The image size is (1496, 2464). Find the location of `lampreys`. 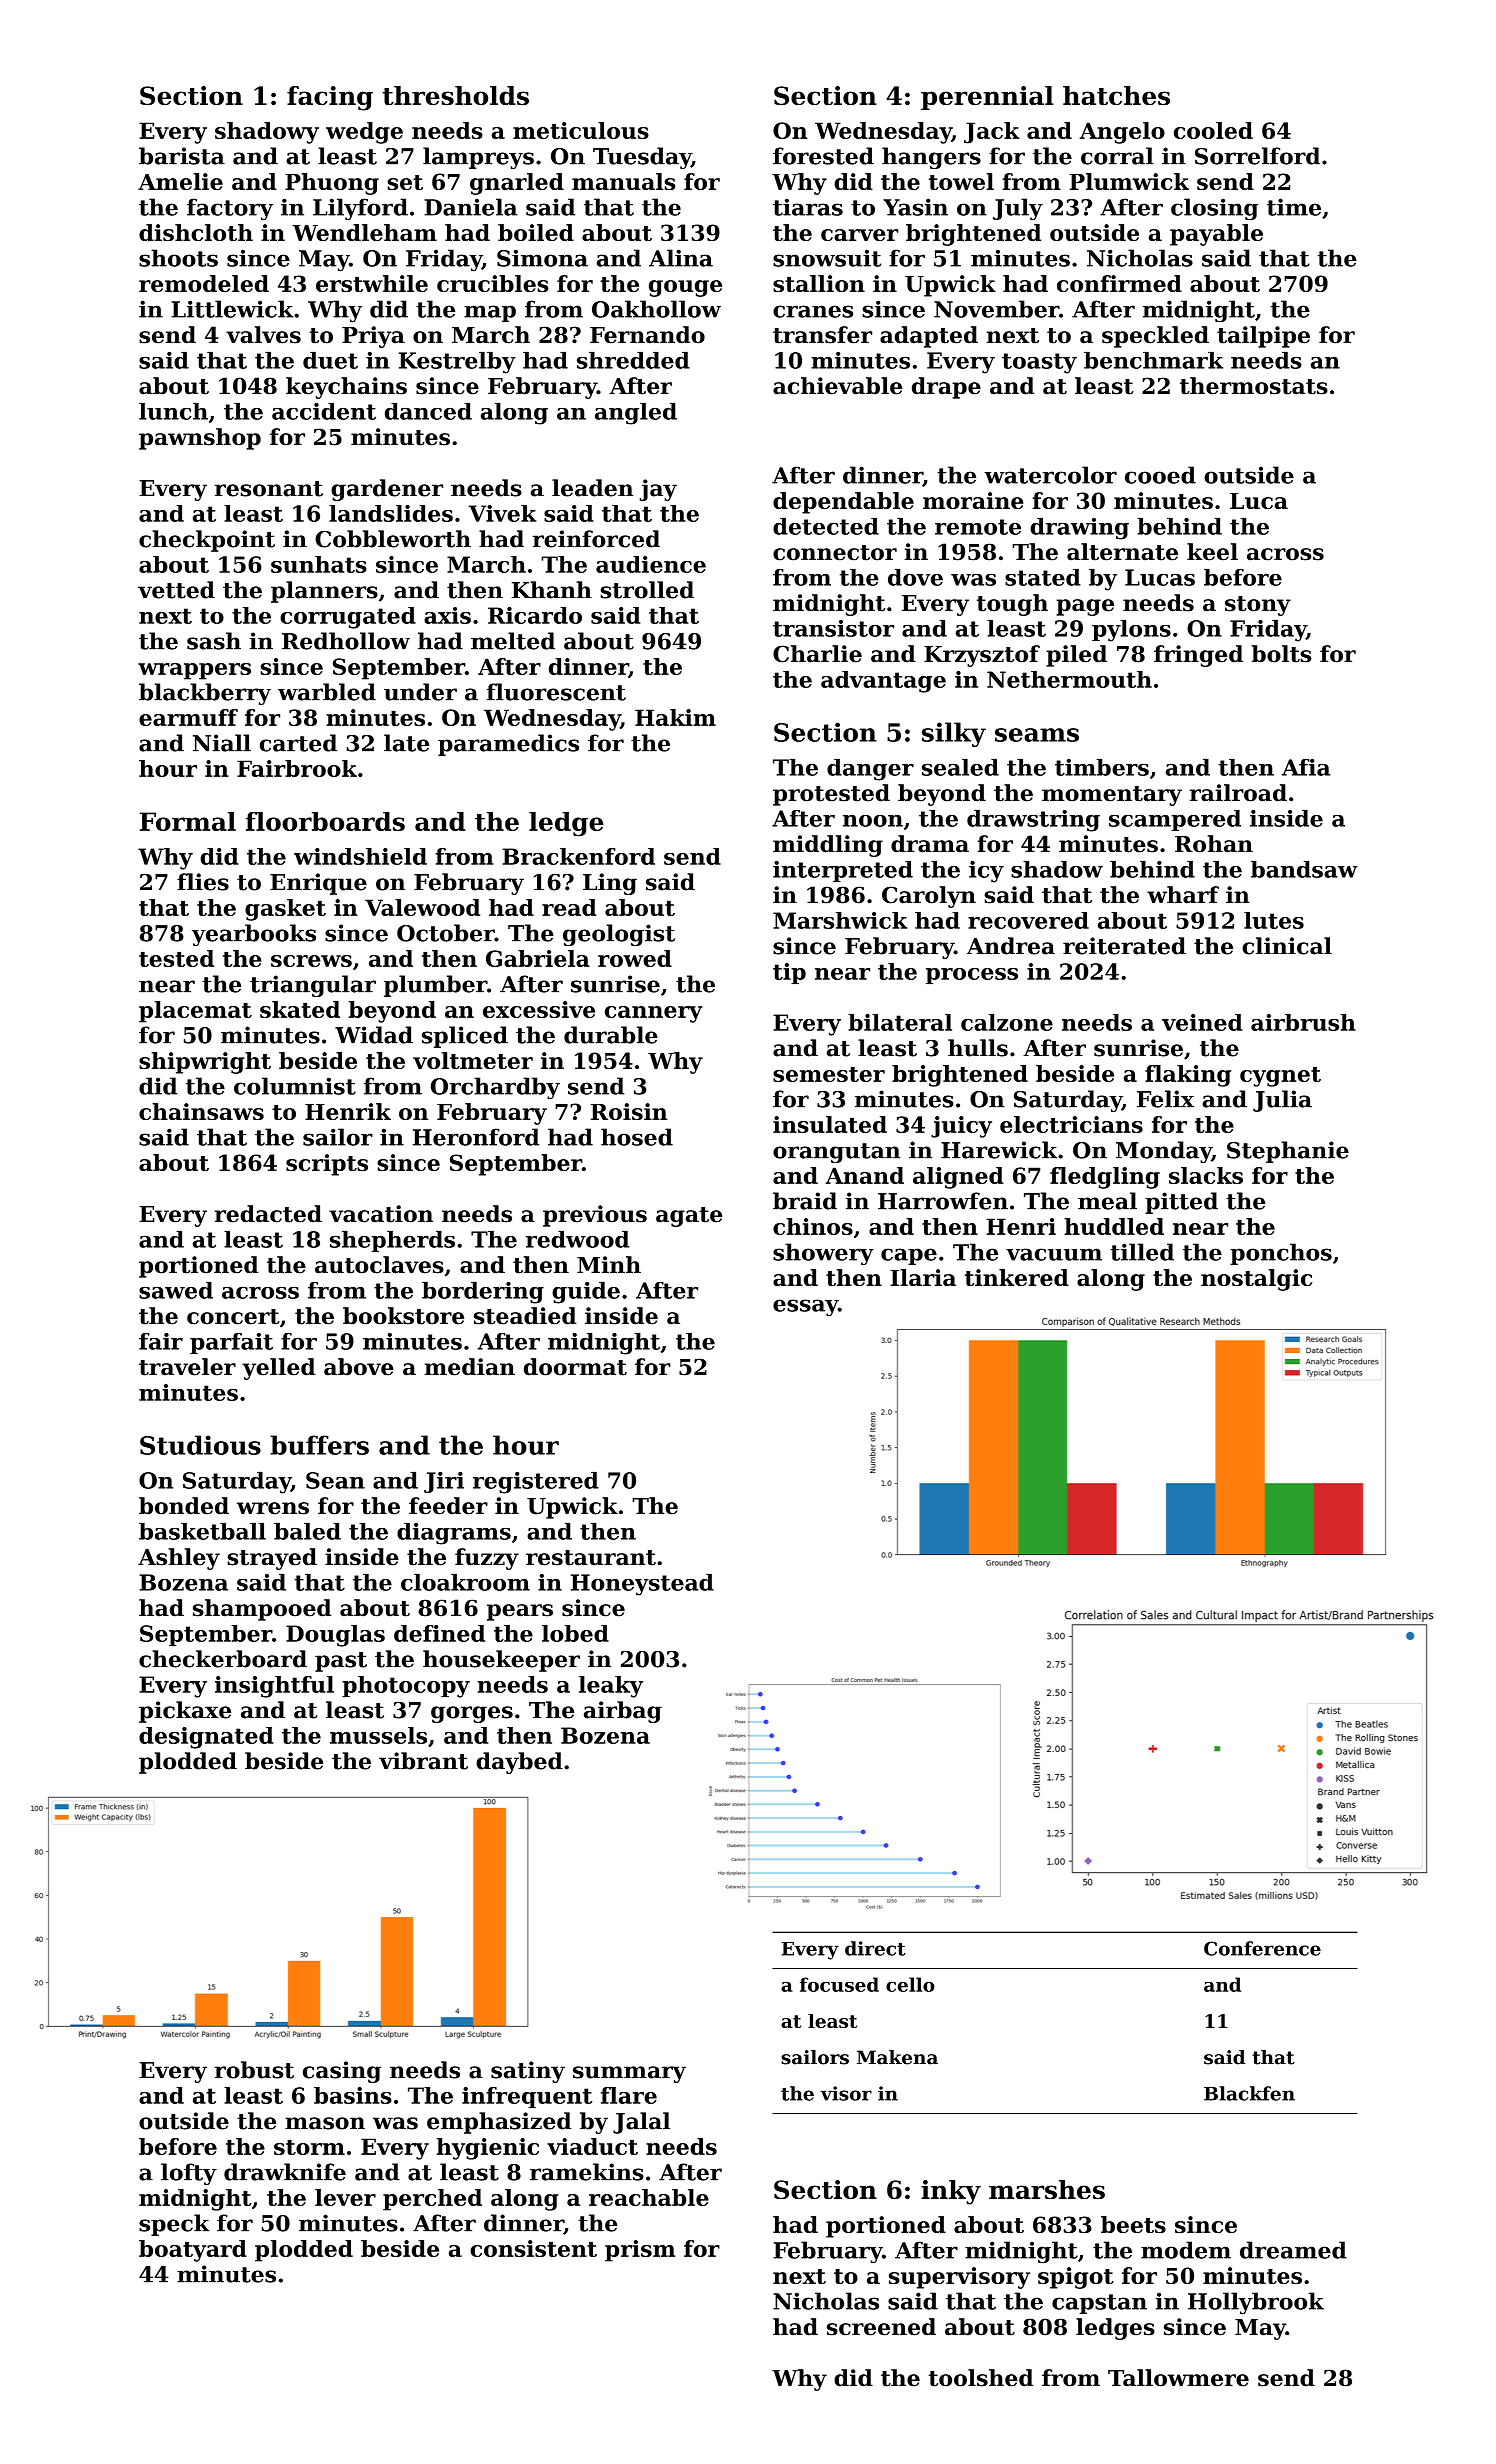

lampreys is located at coordinates (478, 158).
